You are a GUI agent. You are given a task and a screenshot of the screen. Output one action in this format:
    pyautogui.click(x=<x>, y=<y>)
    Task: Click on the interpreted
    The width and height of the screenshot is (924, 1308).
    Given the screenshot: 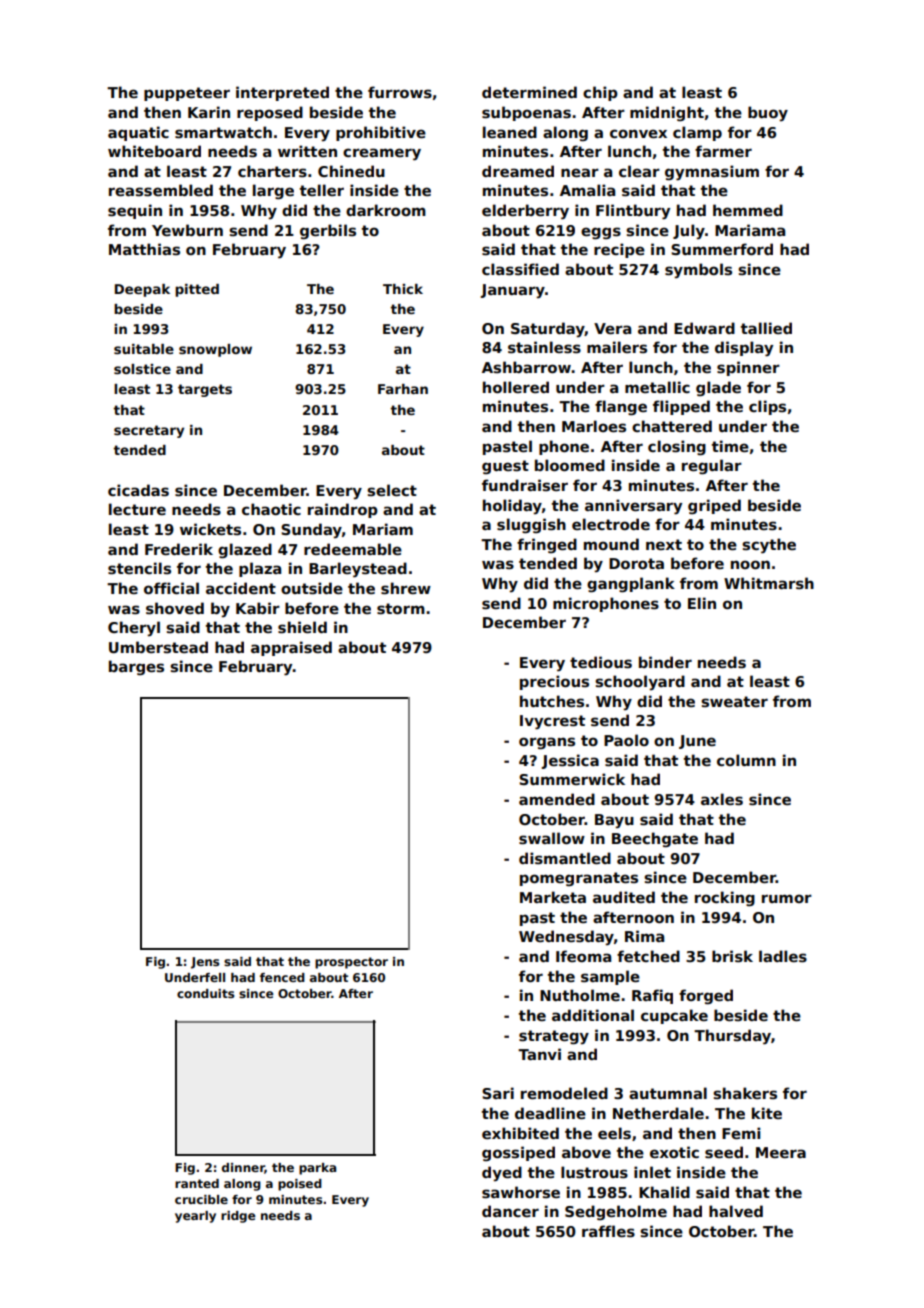 What is the action you would take?
    pyautogui.click(x=282, y=93)
